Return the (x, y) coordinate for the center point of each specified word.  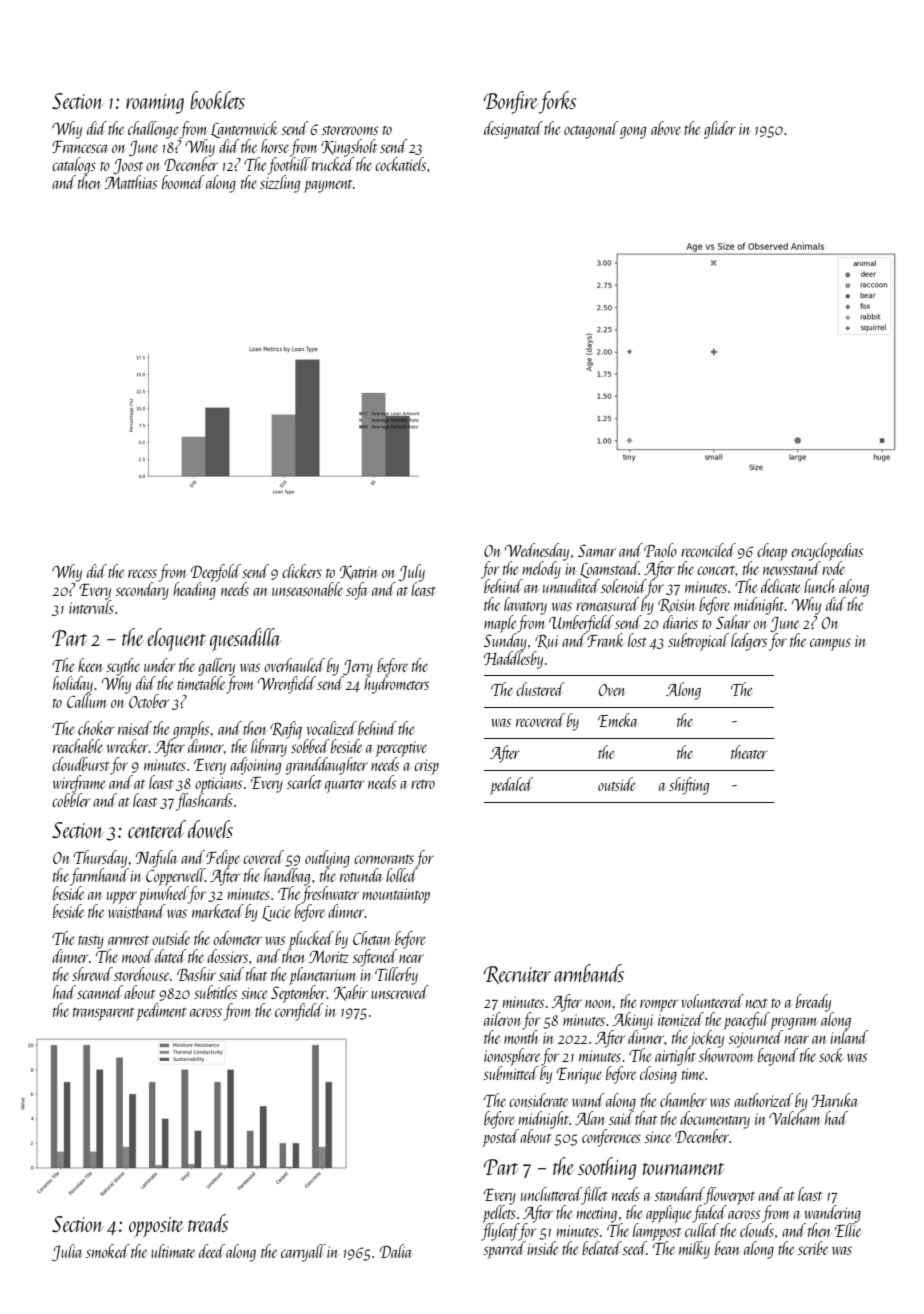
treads (208, 1223)
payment (328, 186)
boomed (183, 182)
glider (720, 130)
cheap (772, 552)
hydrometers (396, 685)
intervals (91, 607)
